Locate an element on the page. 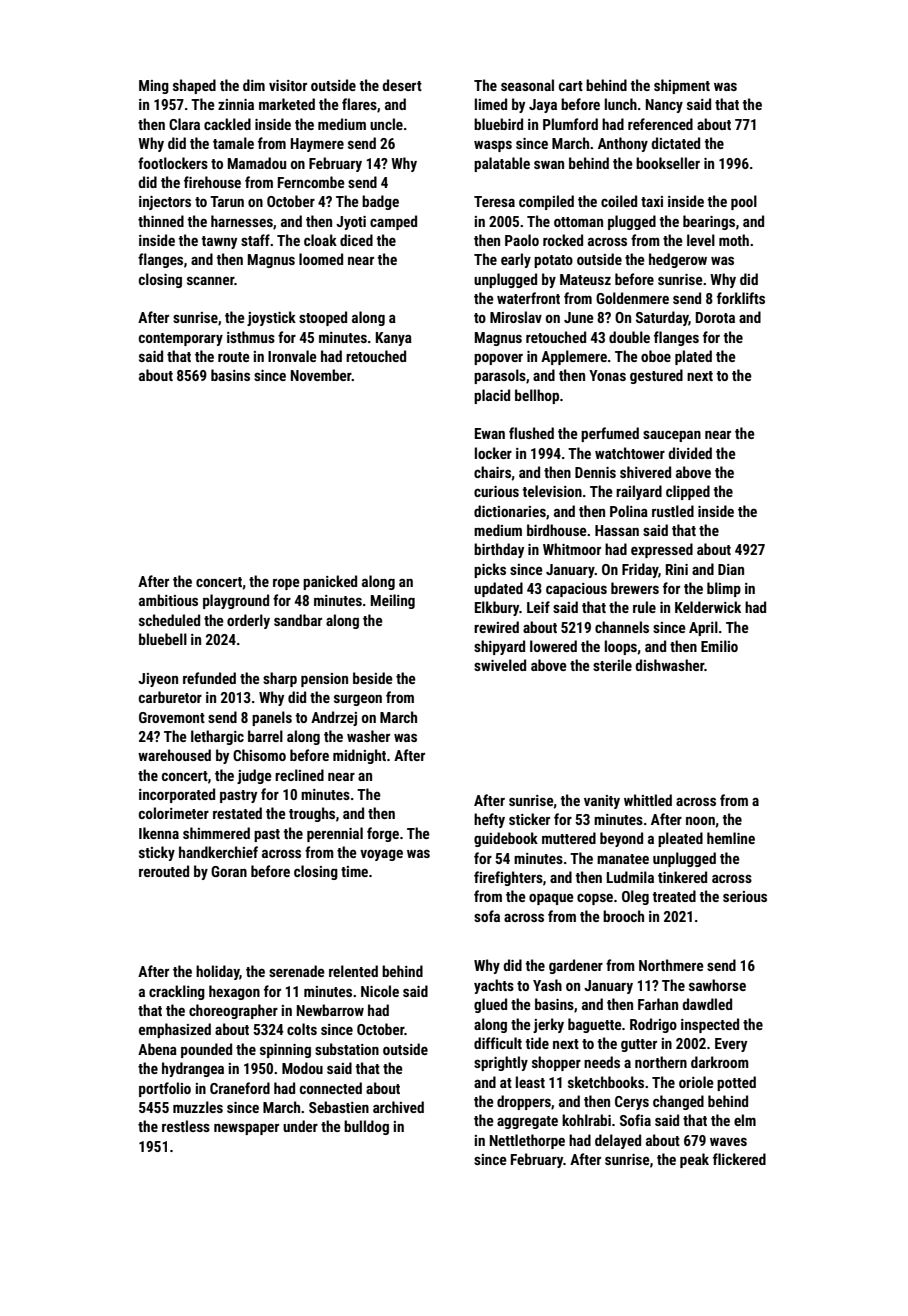  Dian is located at coordinates (731, 569).
